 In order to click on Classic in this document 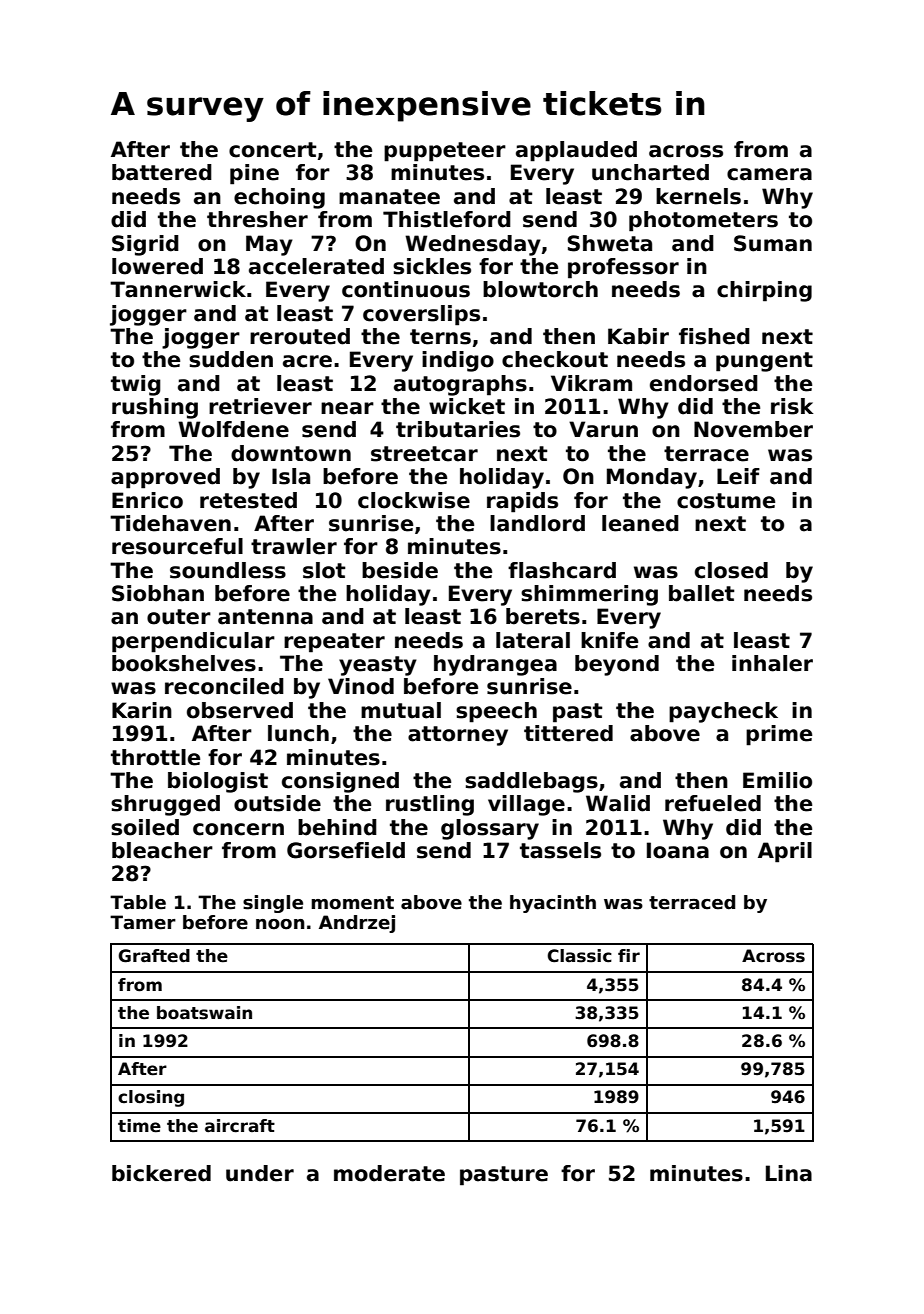, I will do `click(580, 956)`.
